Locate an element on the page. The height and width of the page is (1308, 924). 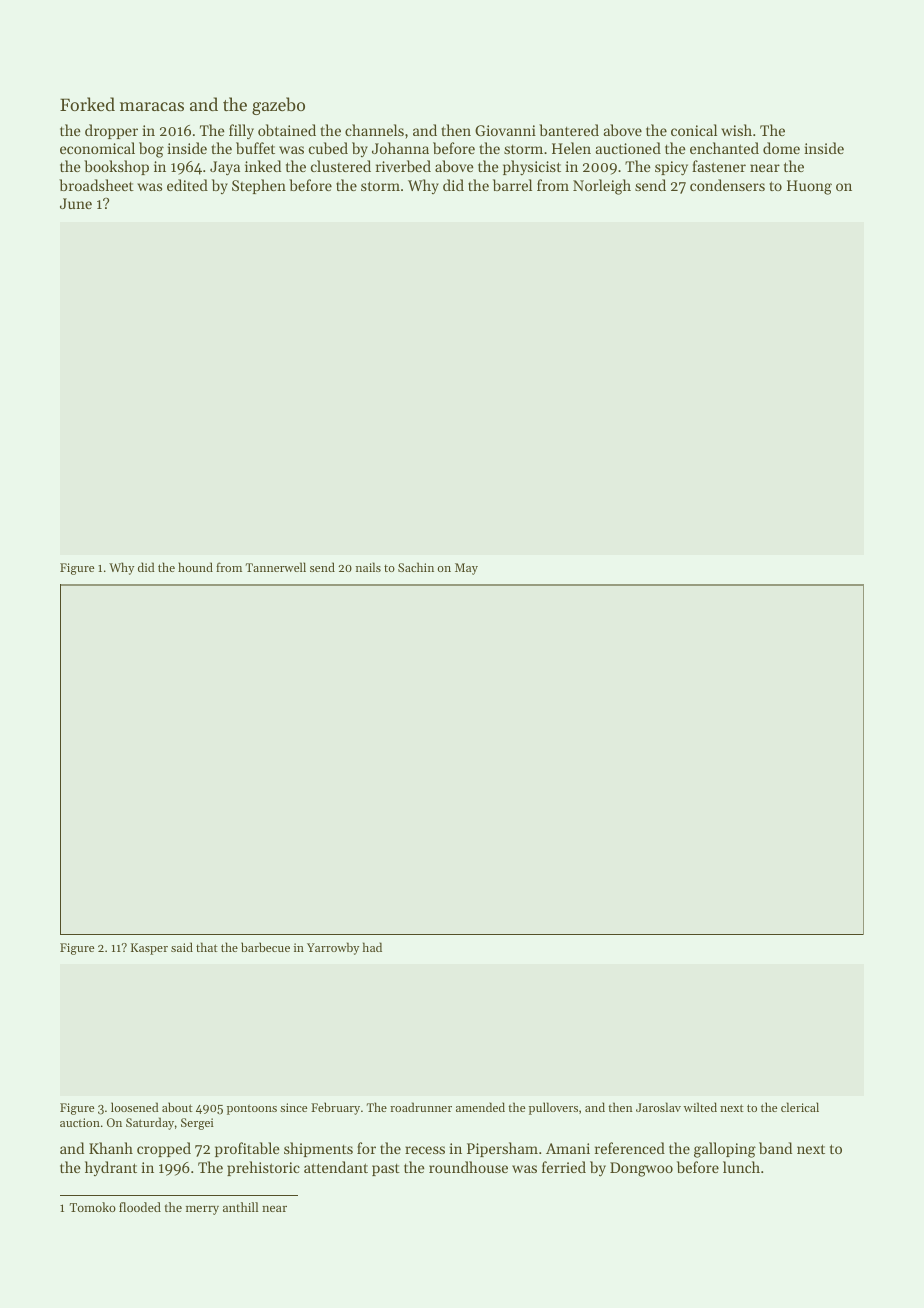
had is located at coordinates (372, 947).
